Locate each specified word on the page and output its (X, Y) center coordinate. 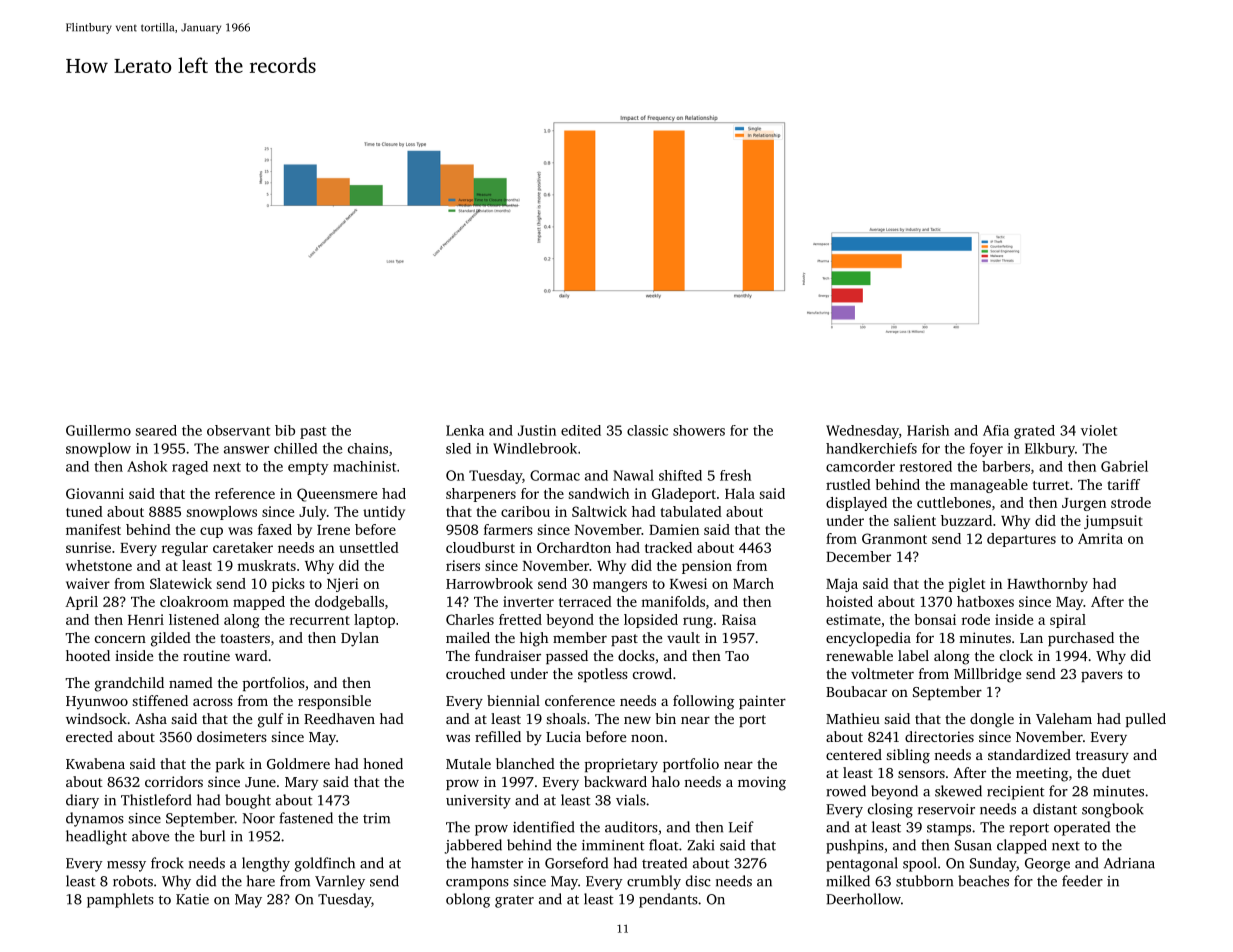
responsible (334, 702)
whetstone (99, 565)
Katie (192, 899)
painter (762, 702)
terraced (585, 601)
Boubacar (856, 691)
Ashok (147, 466)
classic (647, 430)
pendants (668, 900)
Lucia (563, 736)
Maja (842, 585)
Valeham (1064, 718)
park (230, 765)
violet (1099, 430)
